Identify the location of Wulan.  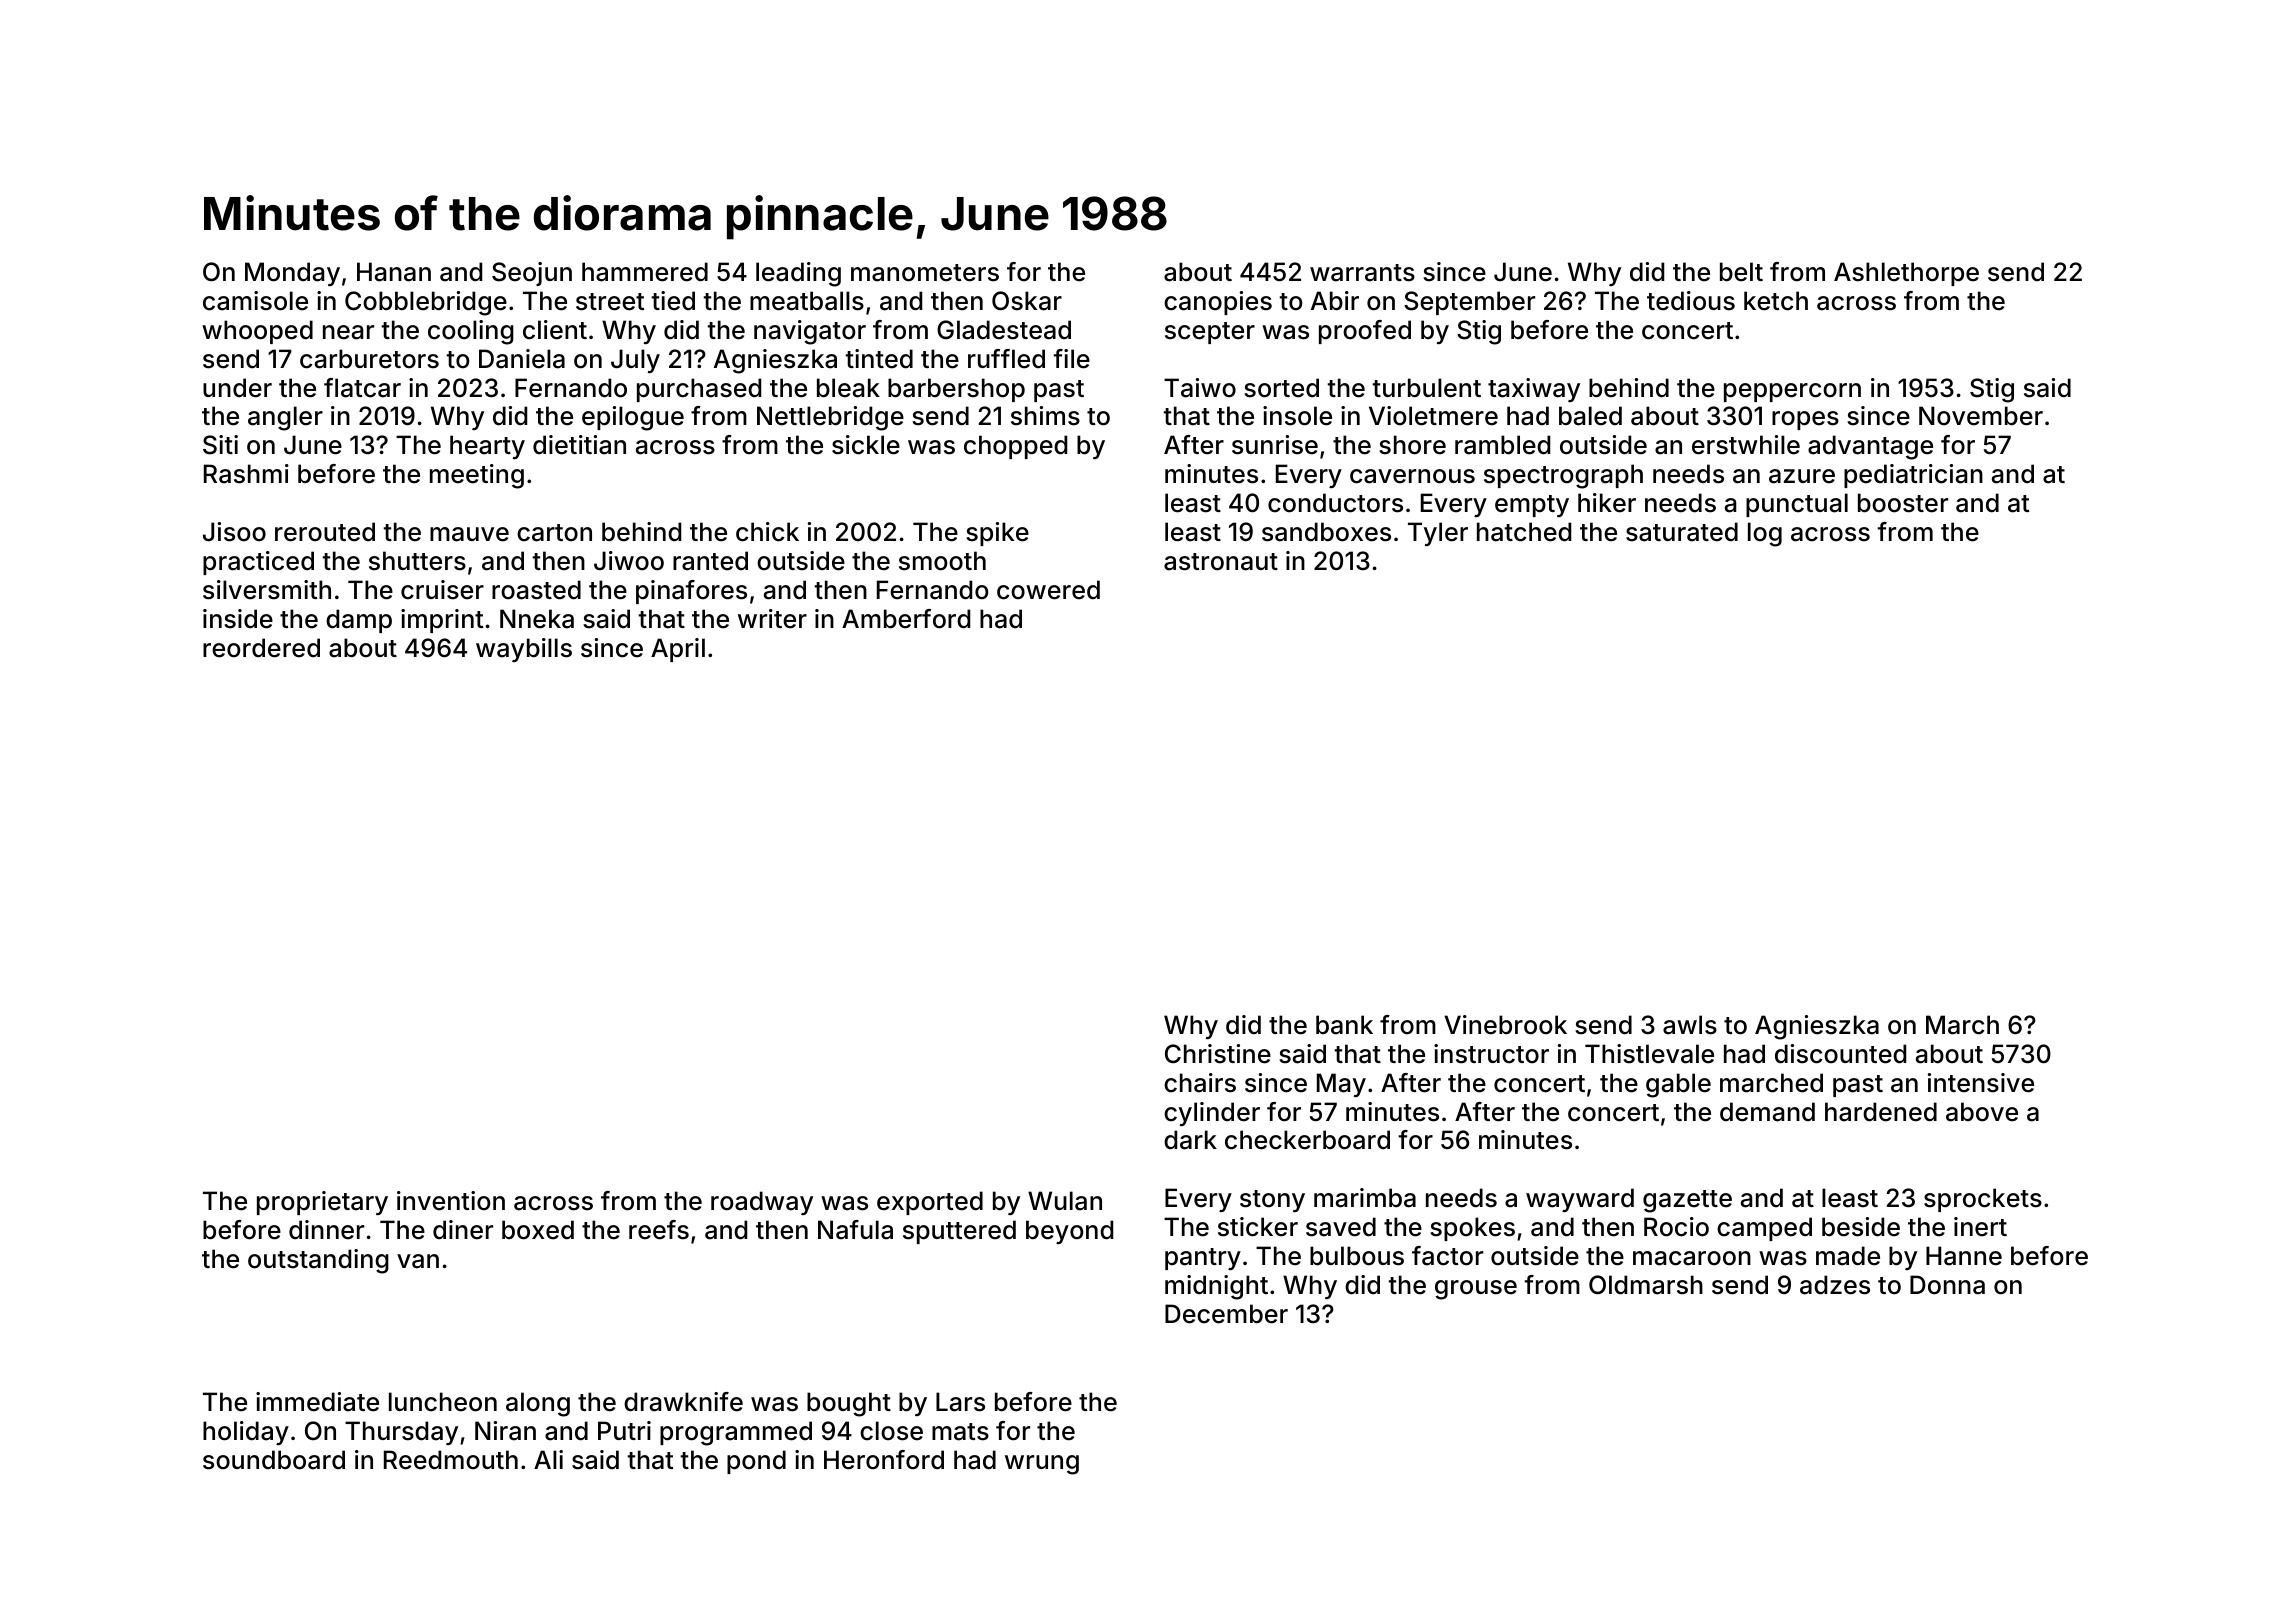
(1065, 1201).
